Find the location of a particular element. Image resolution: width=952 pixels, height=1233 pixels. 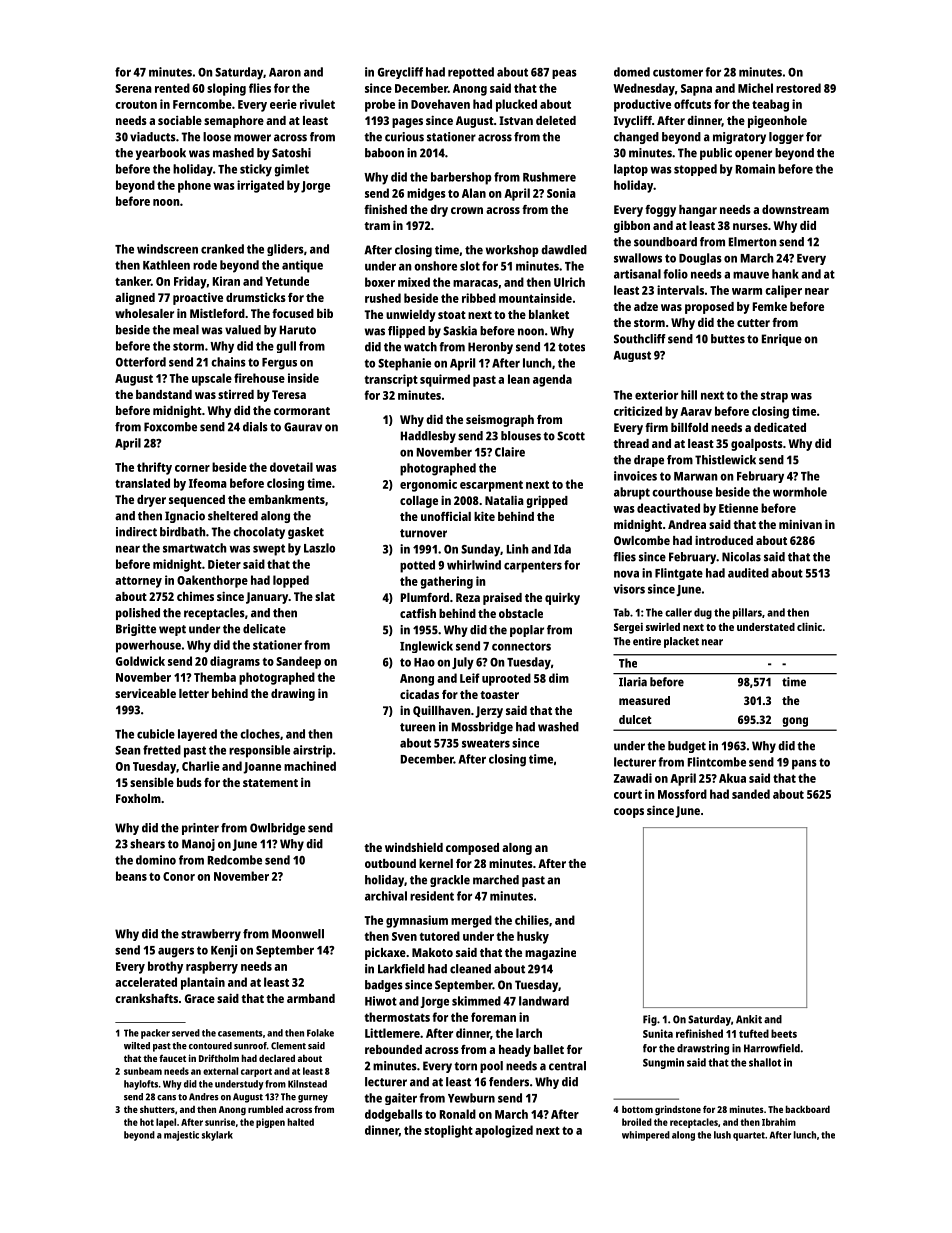

Moonwell is located at coordinates (298, 934).
